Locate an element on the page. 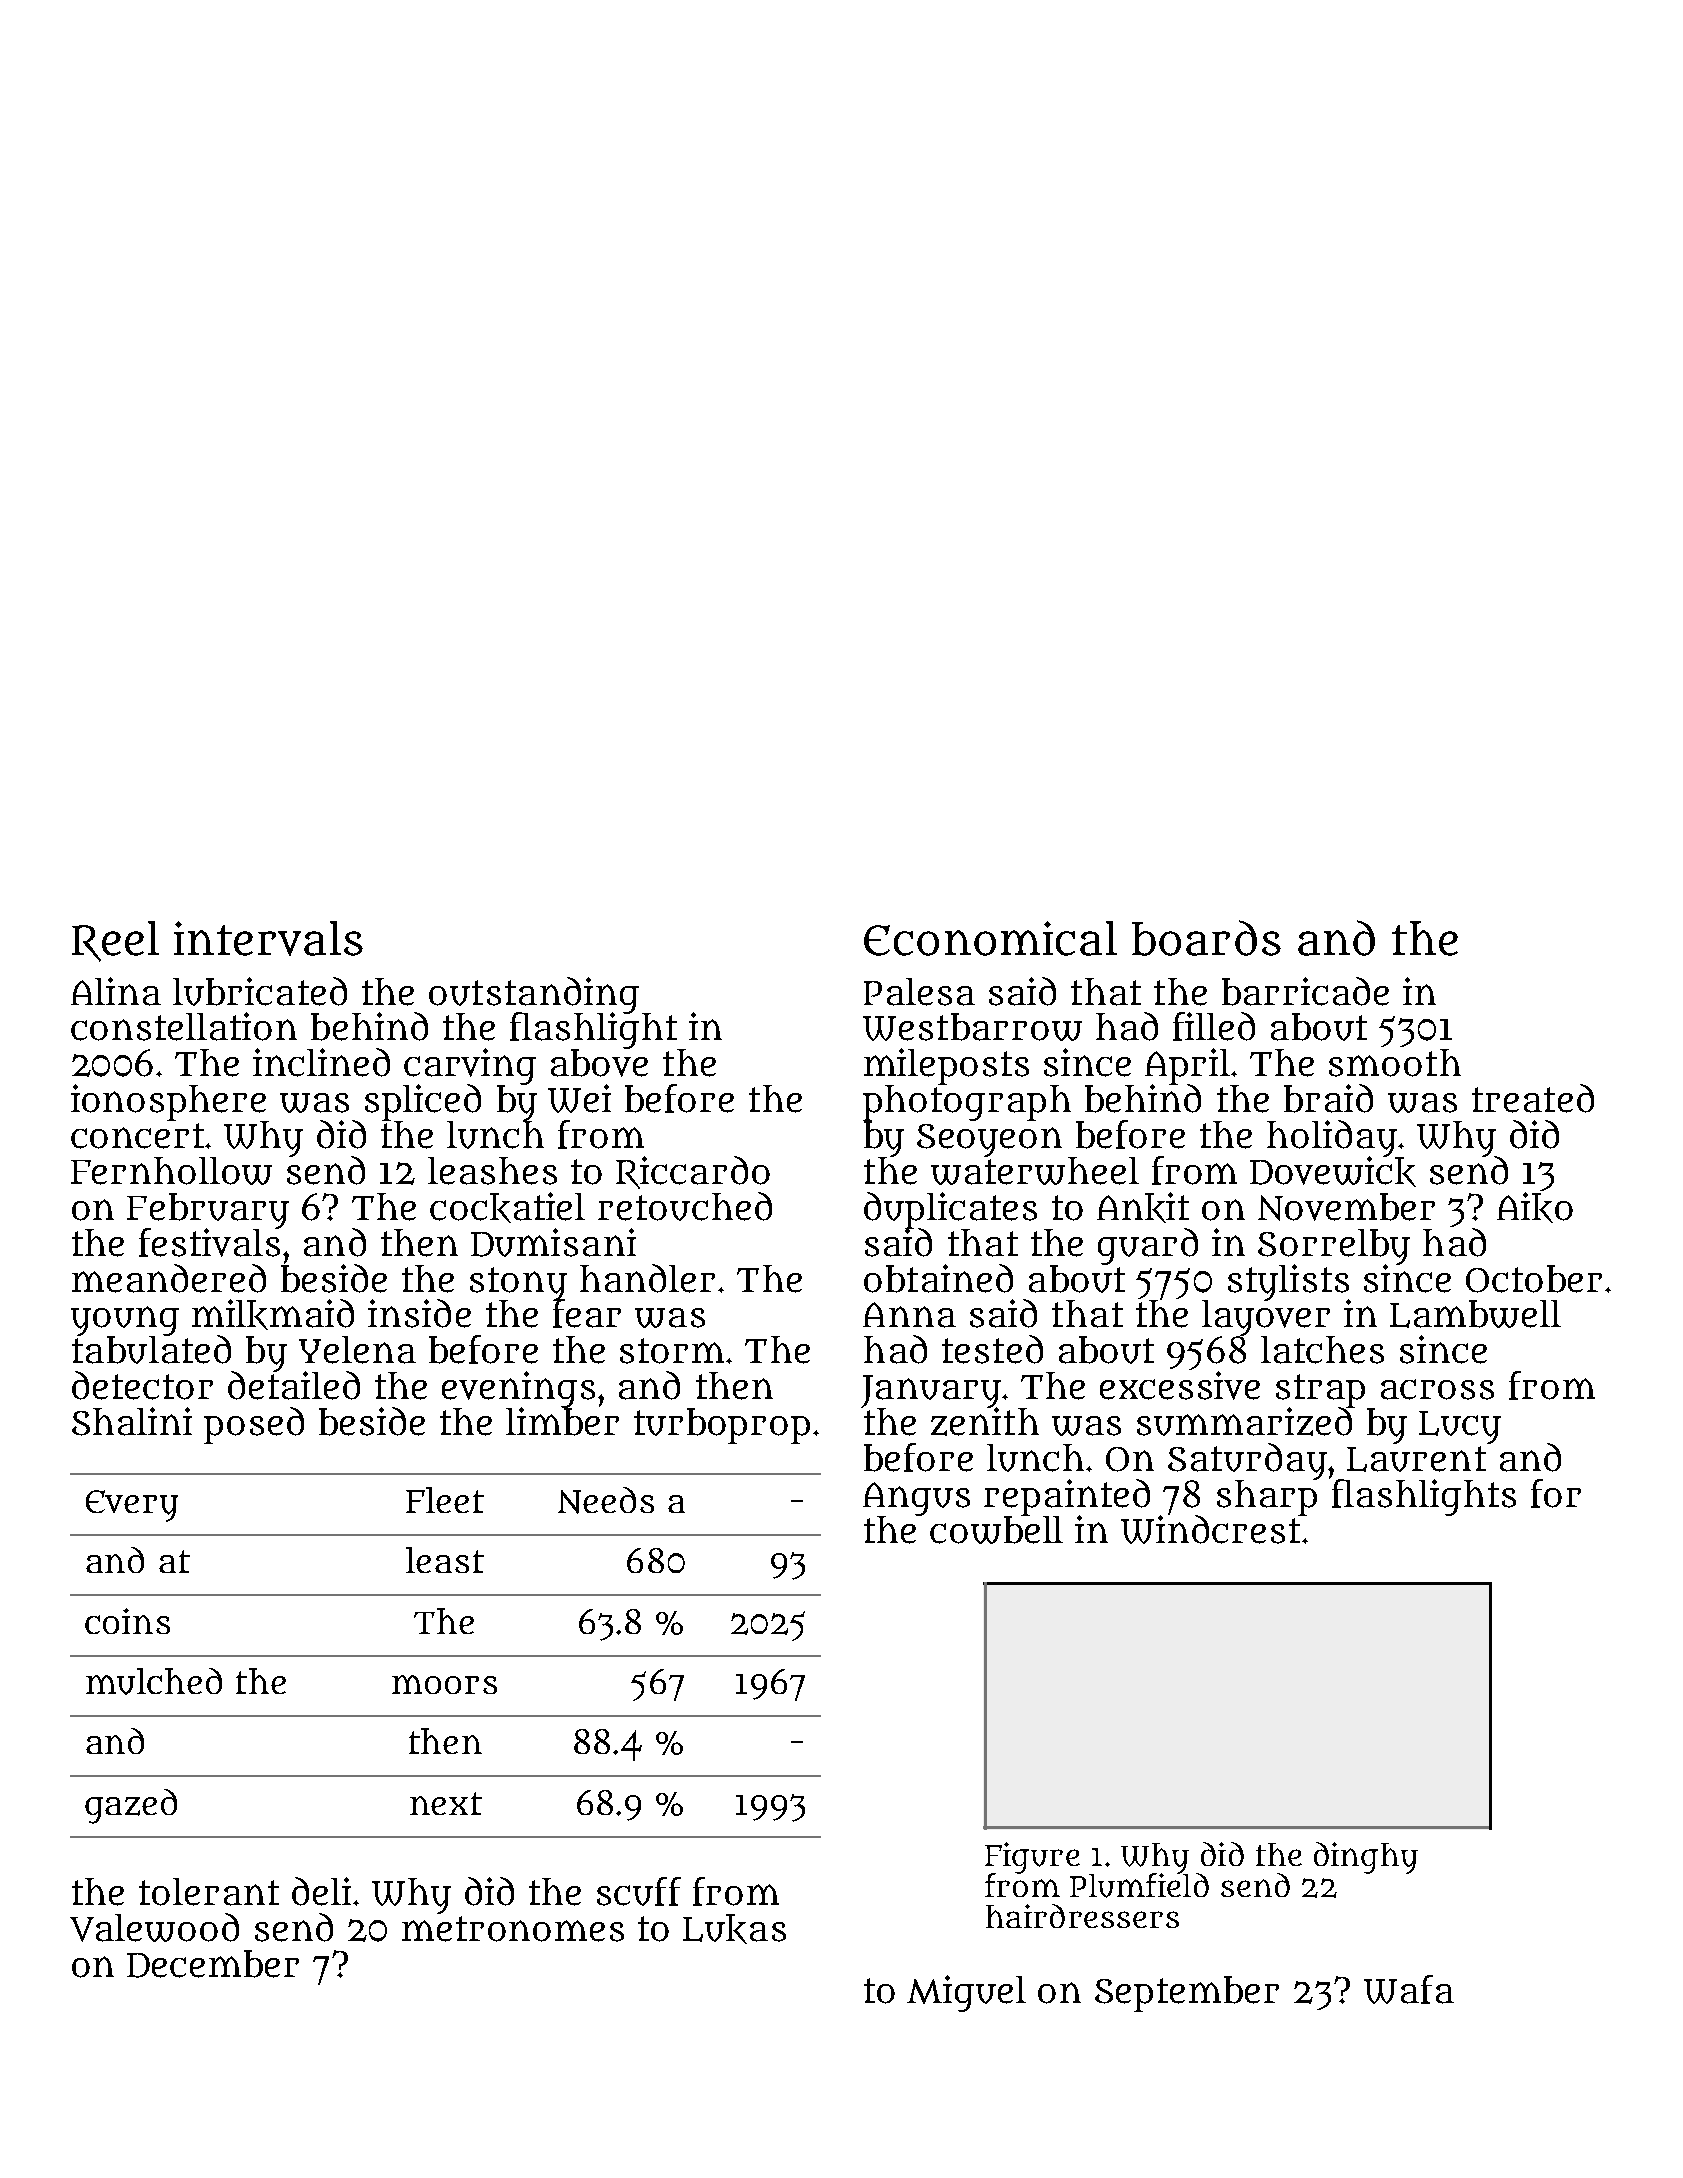 The image size is (1683, 2178). Miguel is located at coordinates (966, 1993).
